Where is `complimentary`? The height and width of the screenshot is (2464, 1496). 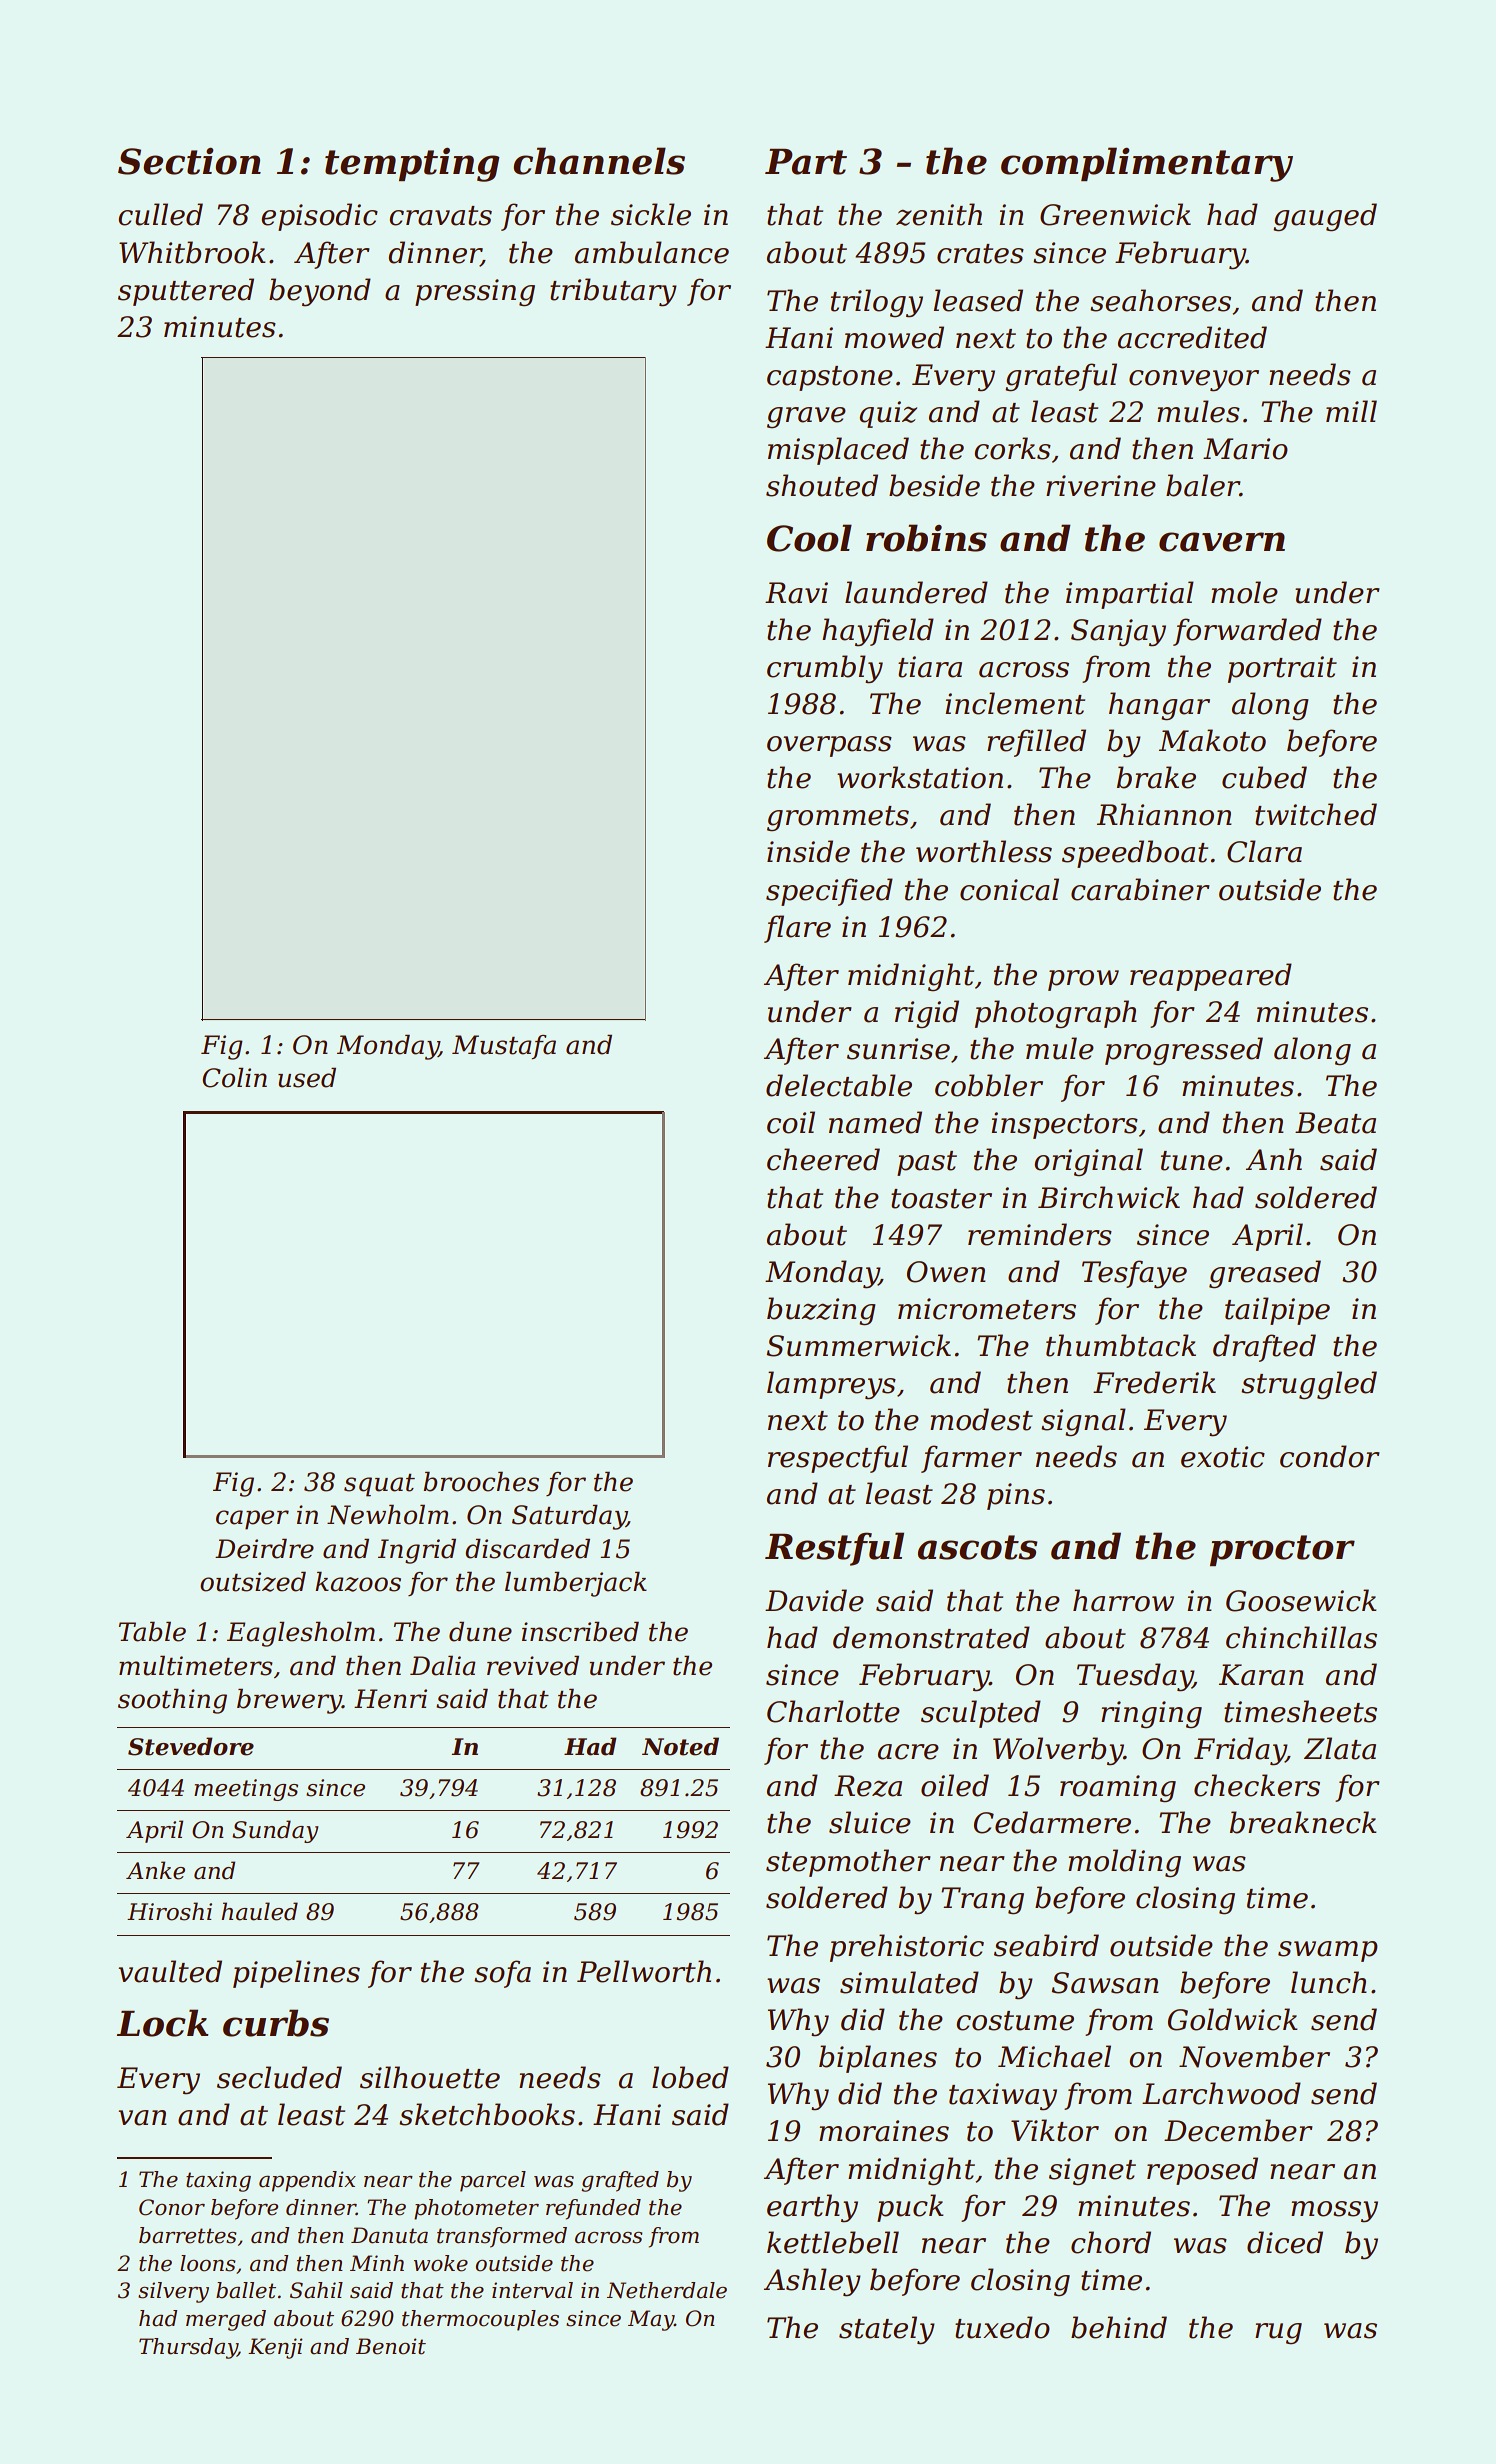
complimentary is located at coordinates (1147, 164).
